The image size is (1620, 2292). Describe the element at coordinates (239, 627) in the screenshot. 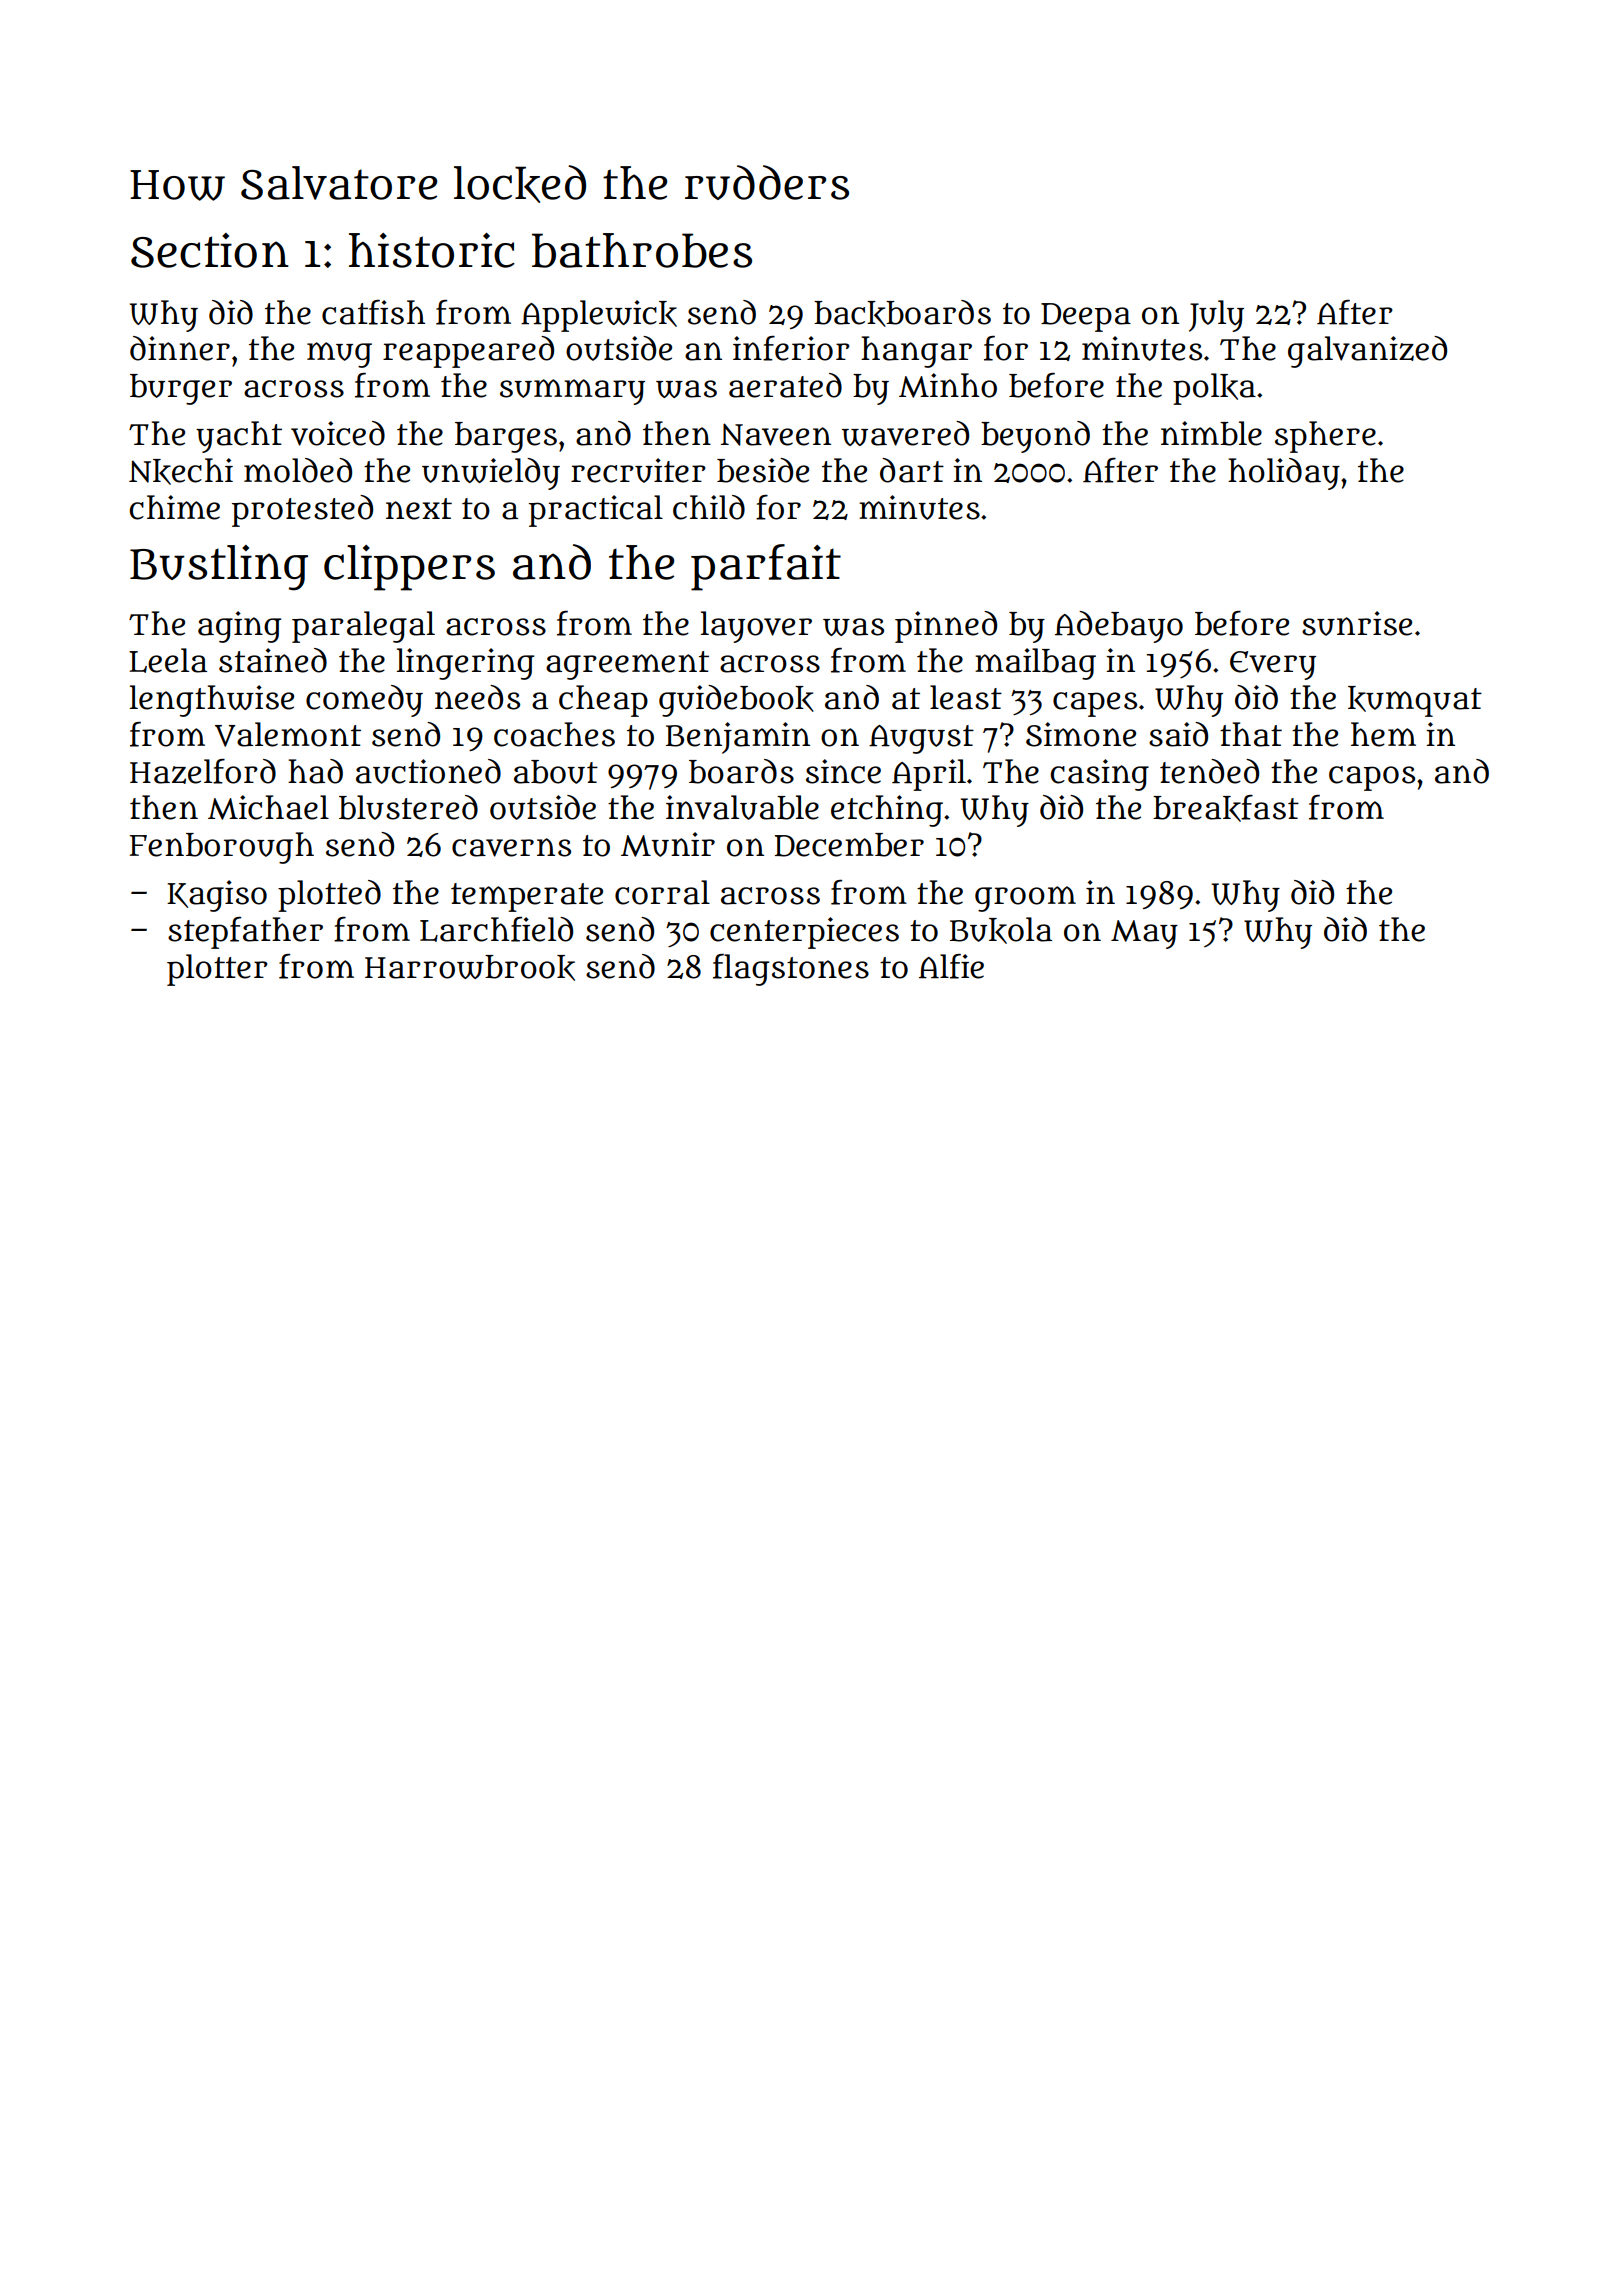

I see `aging` at that location.
